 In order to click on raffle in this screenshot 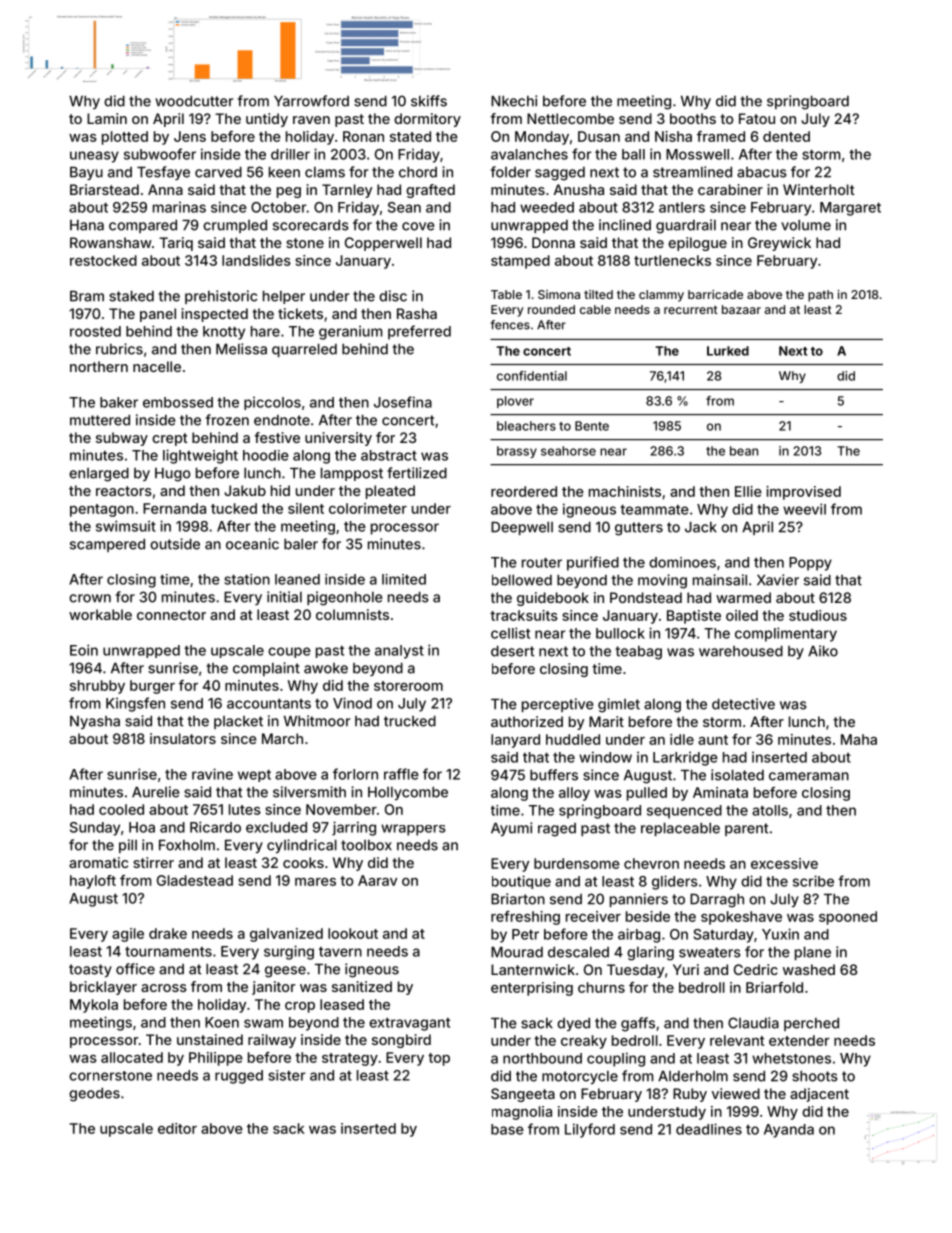, I will do `click(401, 774)`.
